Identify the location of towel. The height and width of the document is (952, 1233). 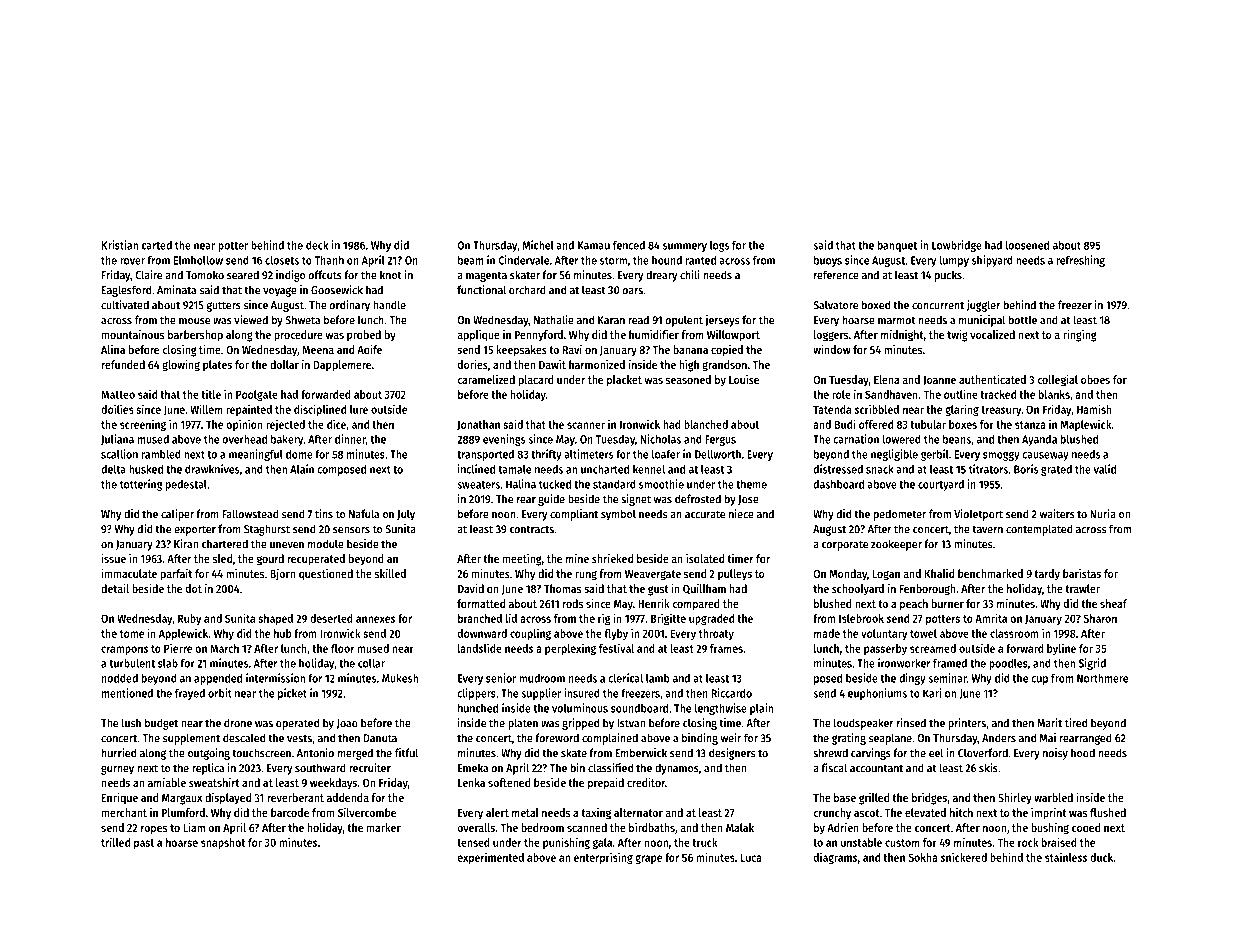
(923, 633).
